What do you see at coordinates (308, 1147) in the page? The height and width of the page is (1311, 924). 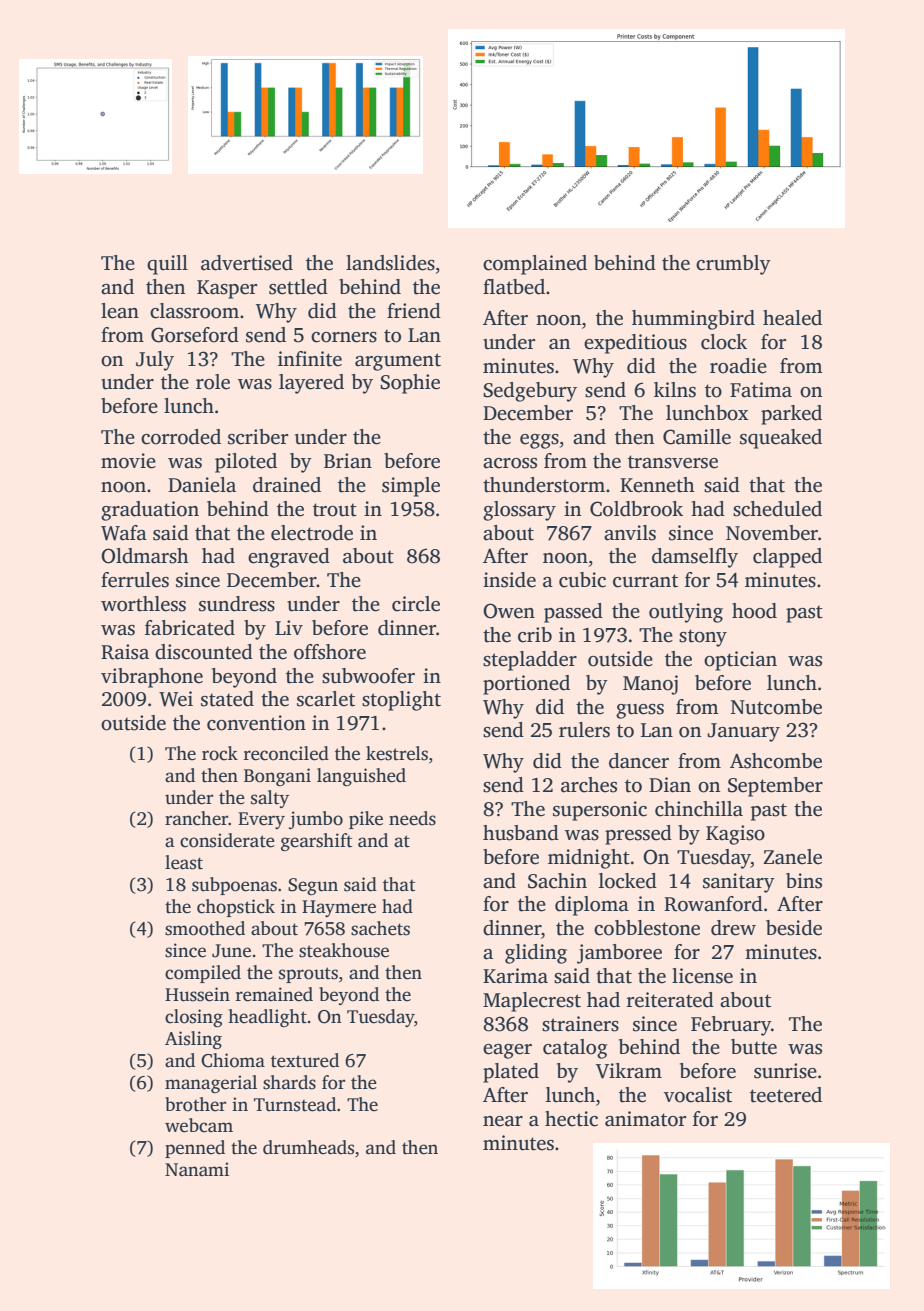 I see `drumheads` at bounding box center [308, 1147].
